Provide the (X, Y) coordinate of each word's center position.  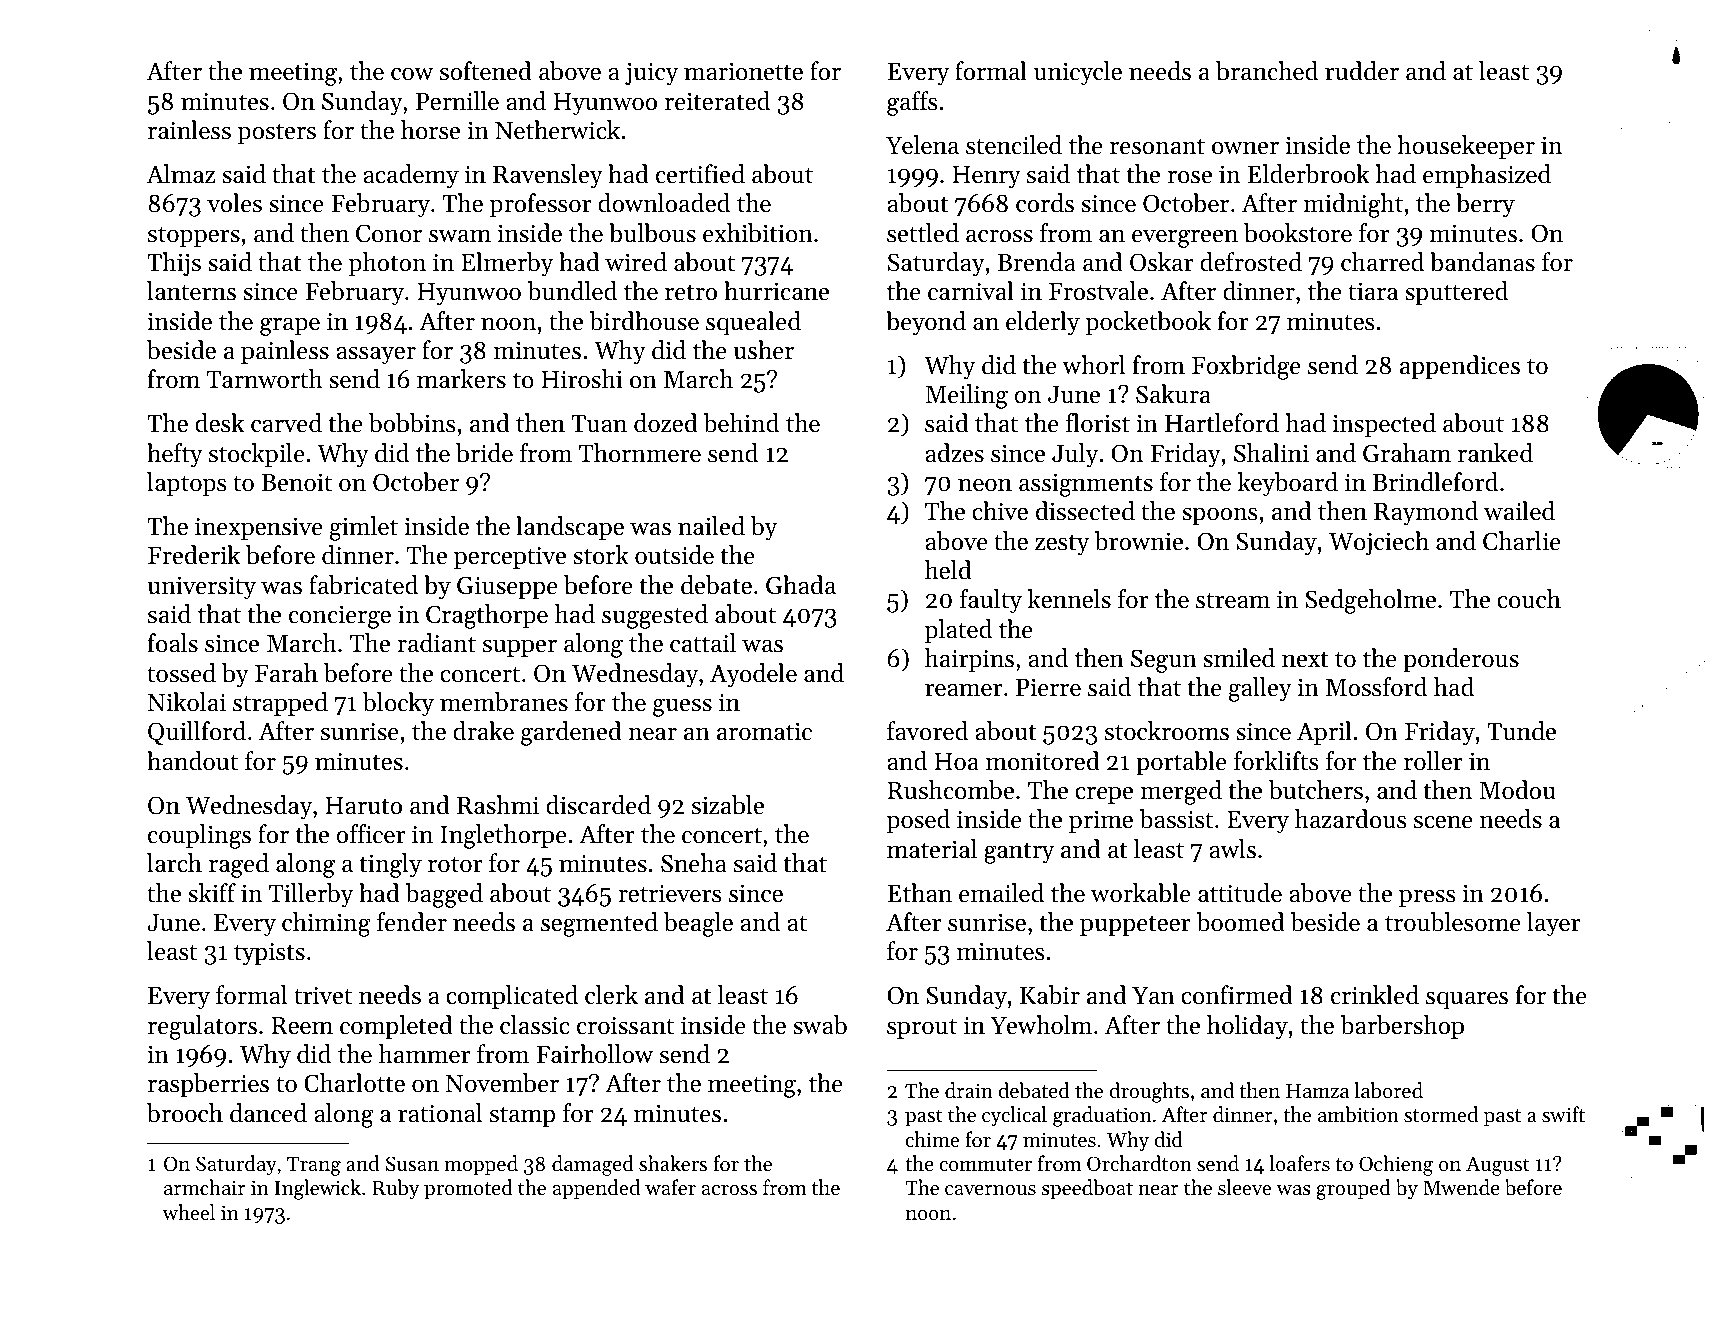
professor (540, 205)
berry (1485, 205)
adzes (954, 453)
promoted (468, 1189)
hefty (175, 455)
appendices (1460, 367)
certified (700, 174)
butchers (1316, 790)
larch (174, 863)
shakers (673, 1163)
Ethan (919, 893)
